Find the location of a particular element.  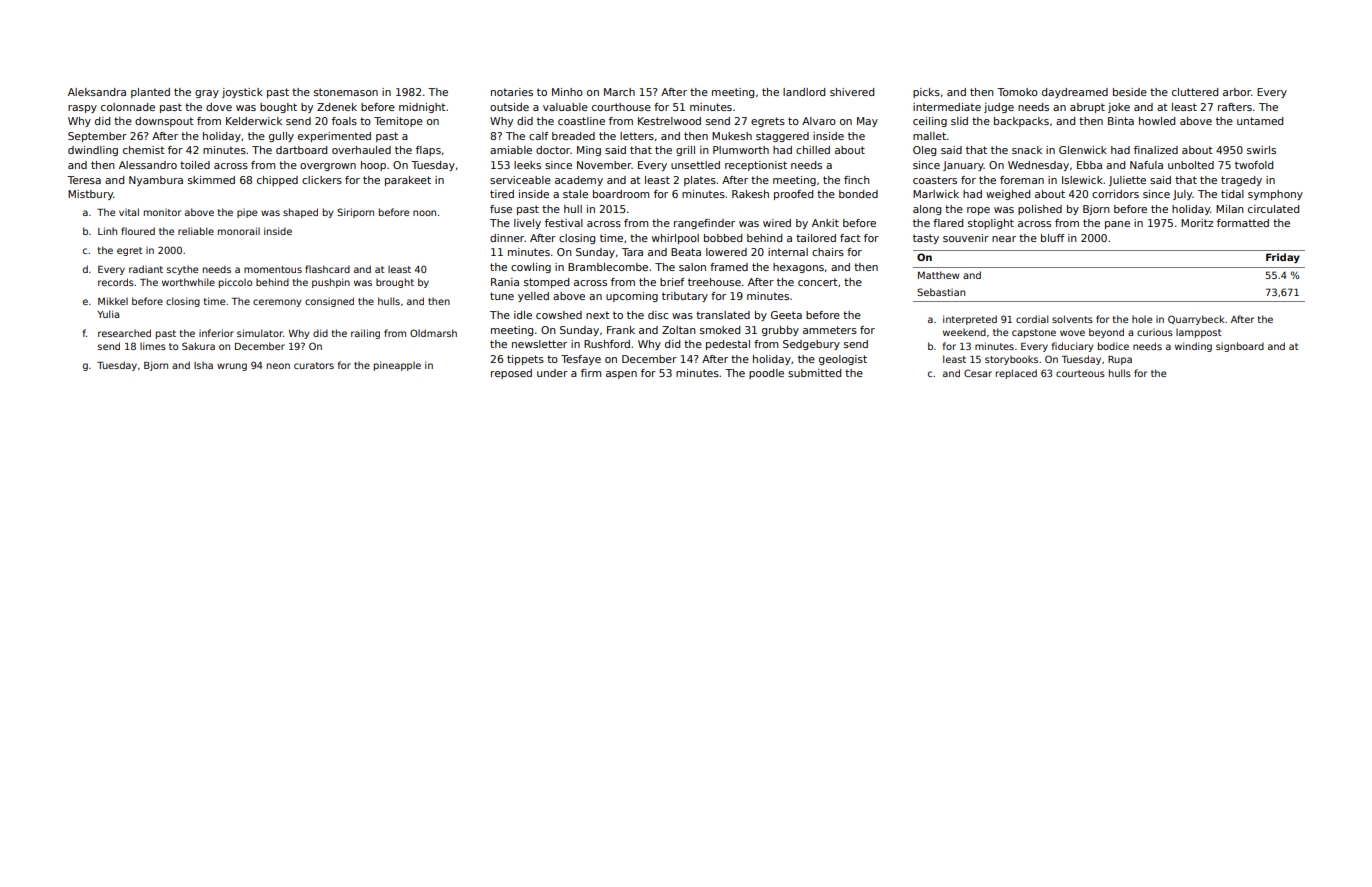

aspen is located at coordinates (621, 375).
